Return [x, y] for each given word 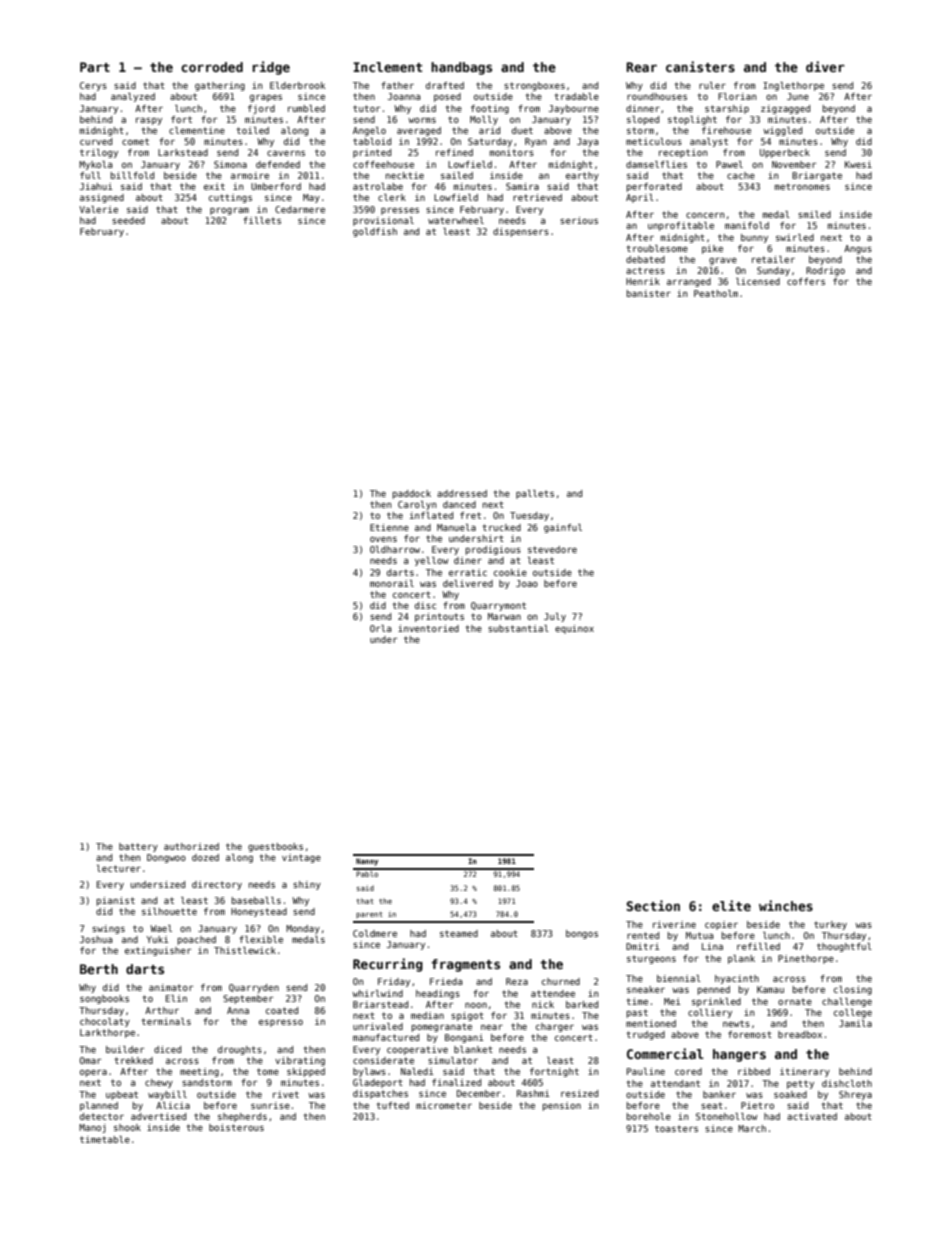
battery [138, 847]
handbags [461, 68]
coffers [806, 281]
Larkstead [183, 152]
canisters [700, 66]
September [248, 999]
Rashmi [533, 1093]
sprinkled [716, 1002]
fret [470, 515]
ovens [383, 539]
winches [786, 905]
